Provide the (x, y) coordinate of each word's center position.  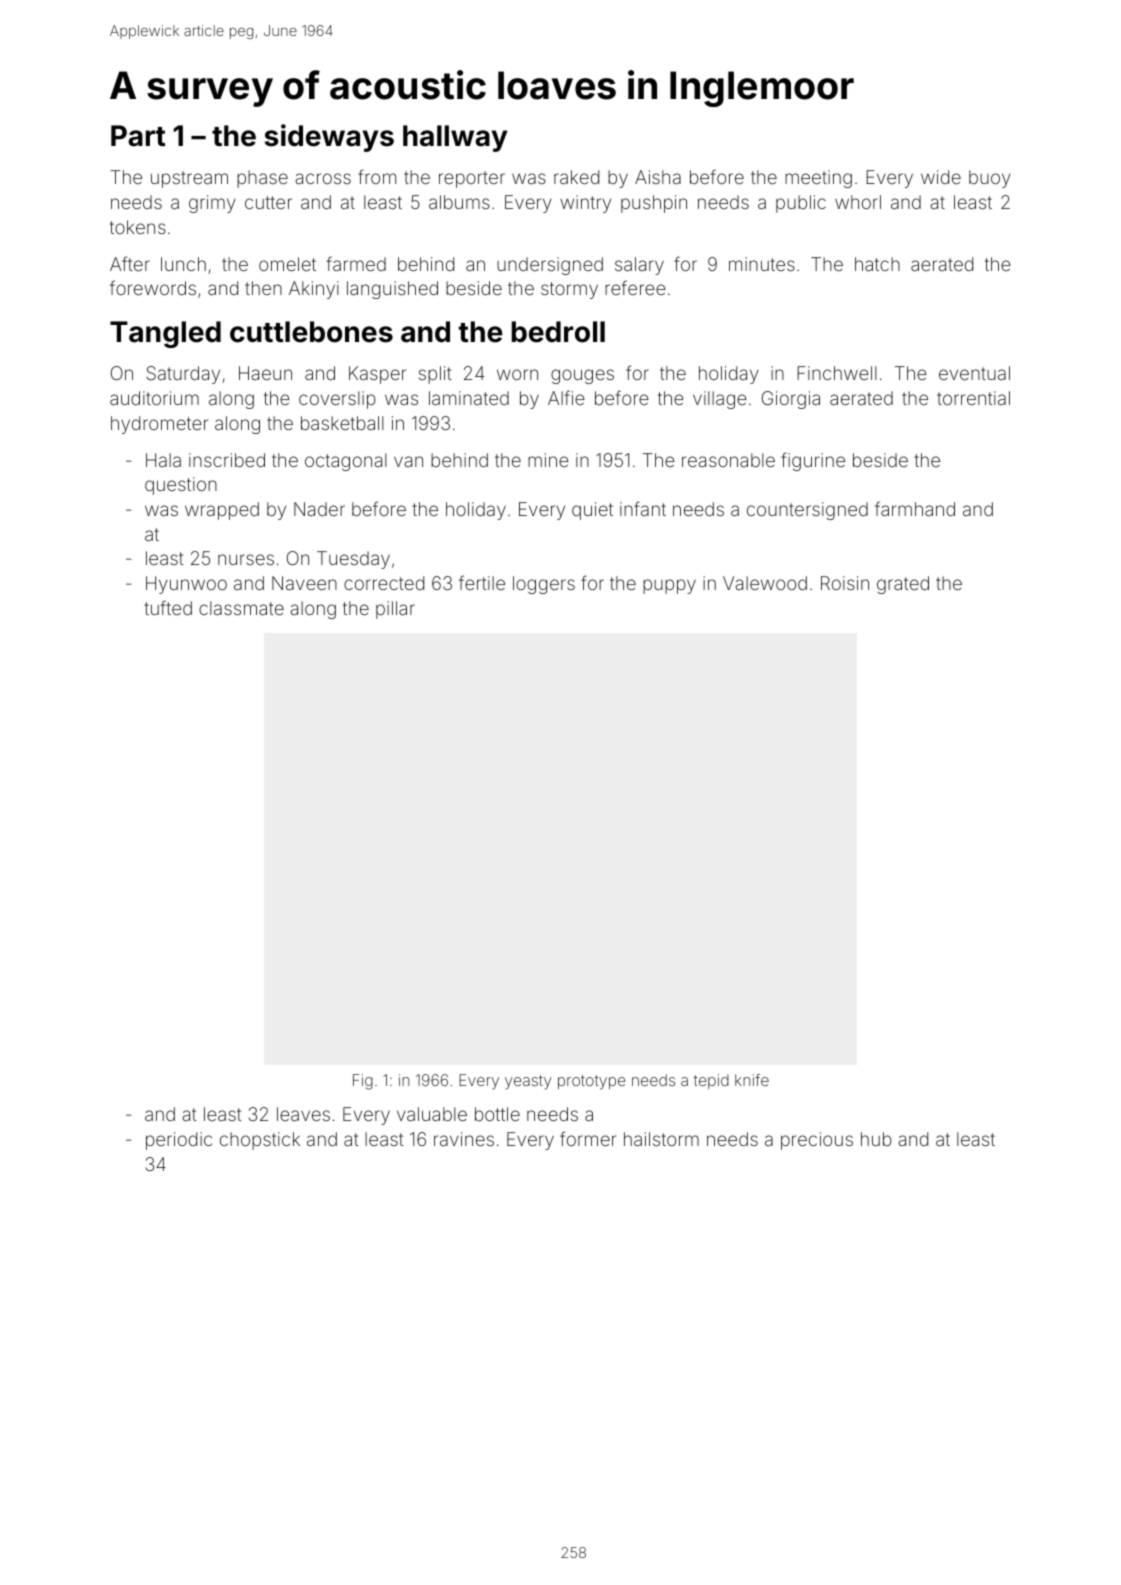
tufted (168, 607)
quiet (592, 511)
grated (903, 585)
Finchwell (837, 373)
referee (635, 287)
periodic (179, 1141)
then (263, 288)
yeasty (528, 1082)
